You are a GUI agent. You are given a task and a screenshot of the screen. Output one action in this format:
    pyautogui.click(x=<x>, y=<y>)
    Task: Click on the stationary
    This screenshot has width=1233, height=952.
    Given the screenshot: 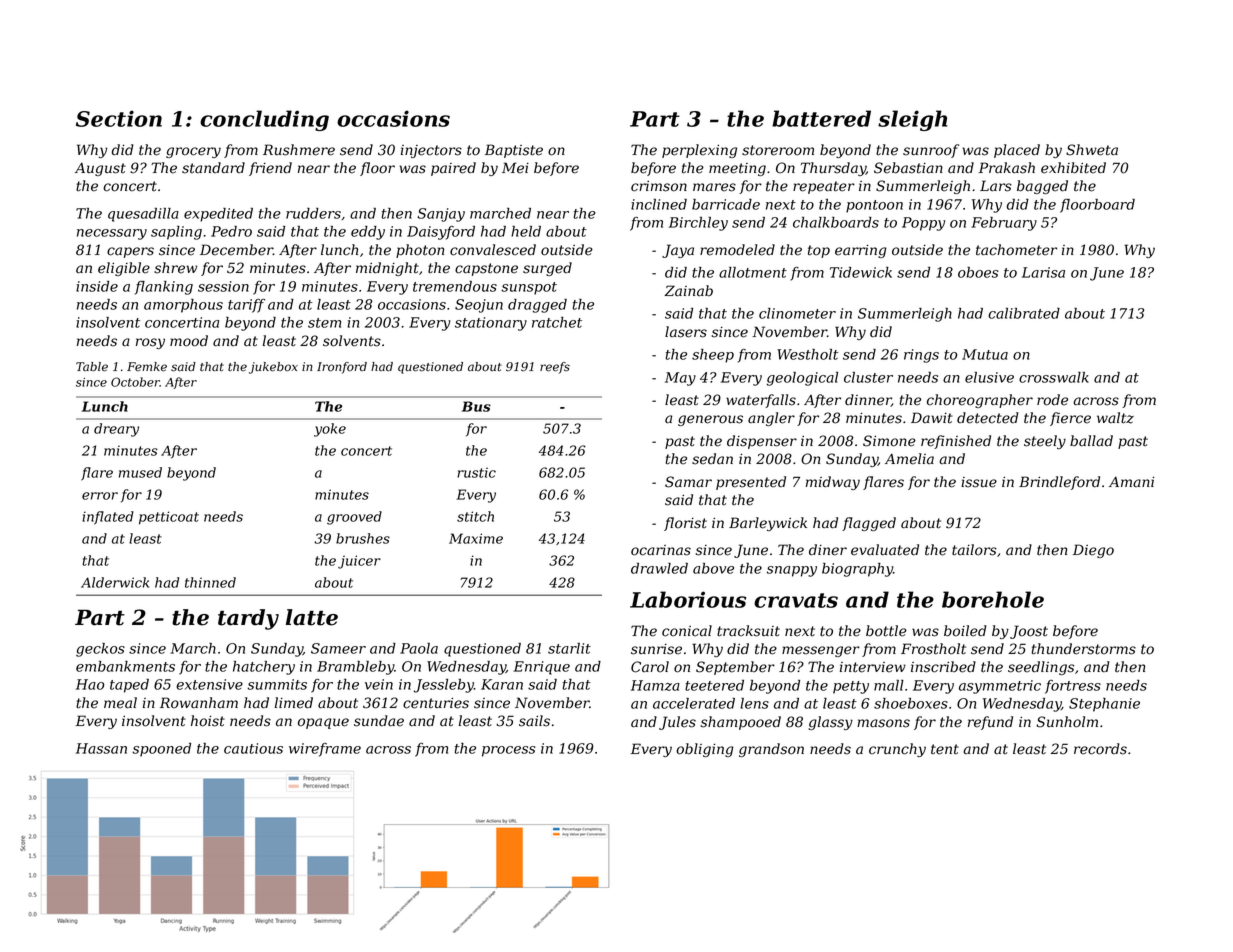 What is the action you would take?
    pyautogui.click(x=491, y=324)
